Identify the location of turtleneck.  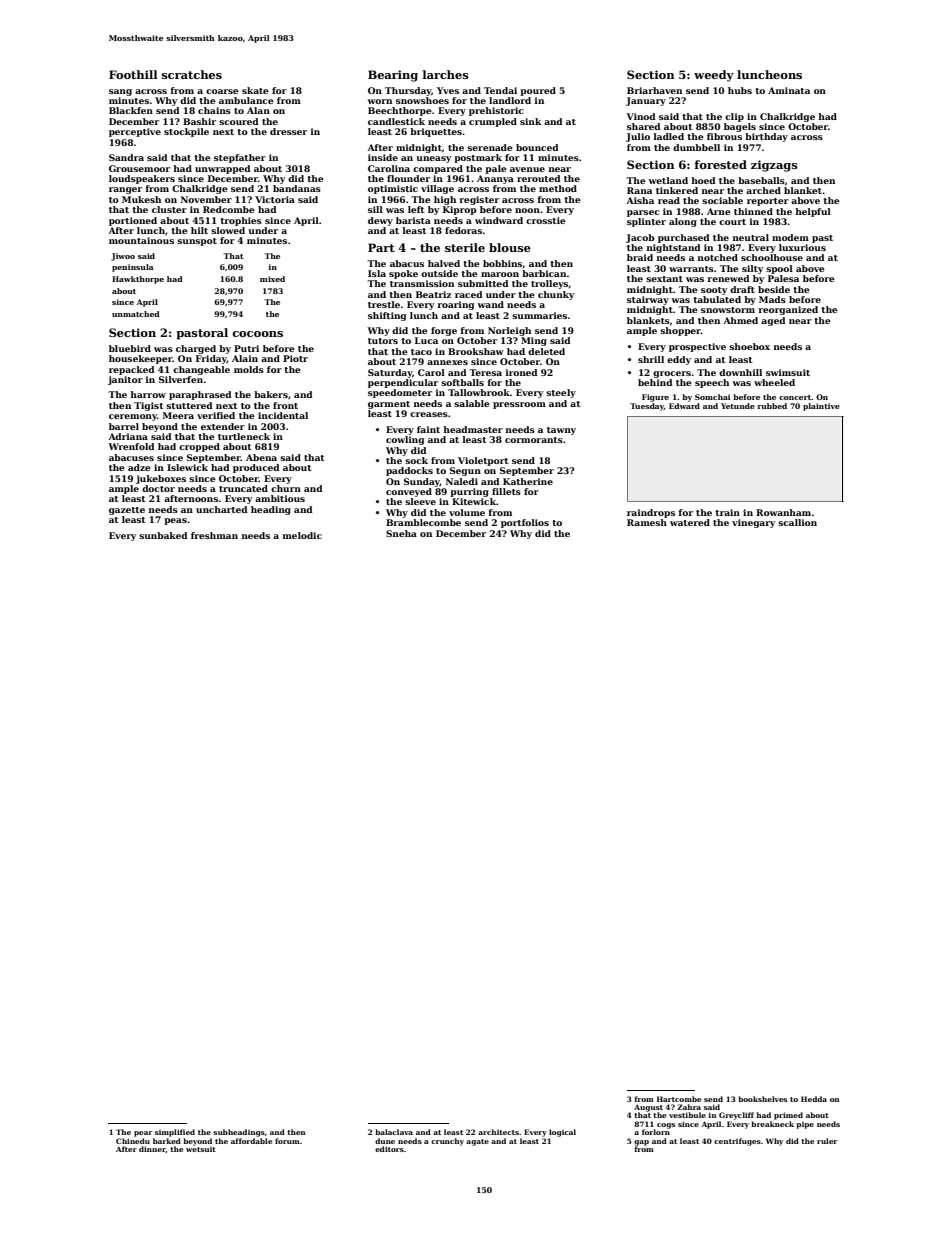
(244, 436).
